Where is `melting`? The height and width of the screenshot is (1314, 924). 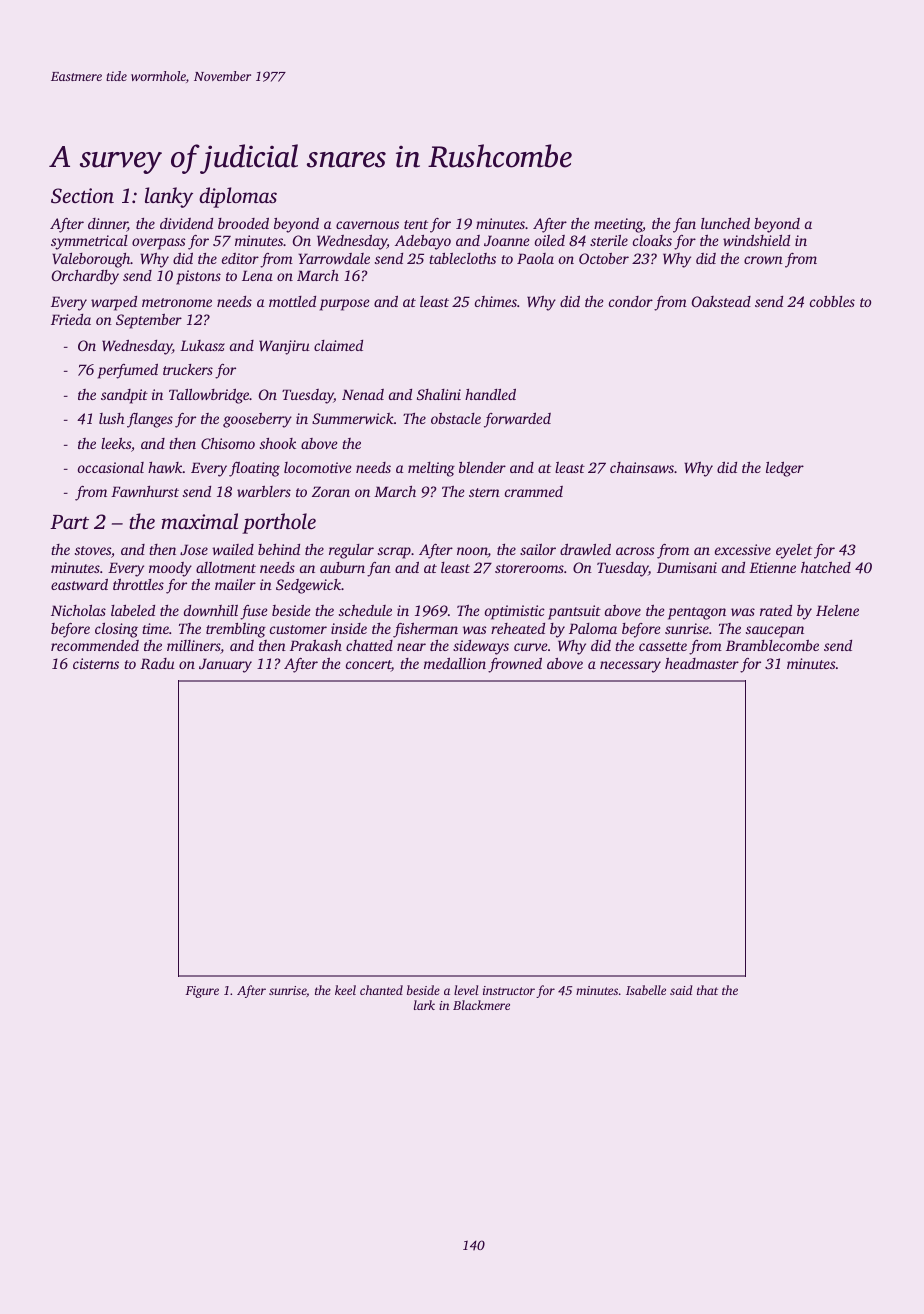
melting is located at coordinates (431, 469).
